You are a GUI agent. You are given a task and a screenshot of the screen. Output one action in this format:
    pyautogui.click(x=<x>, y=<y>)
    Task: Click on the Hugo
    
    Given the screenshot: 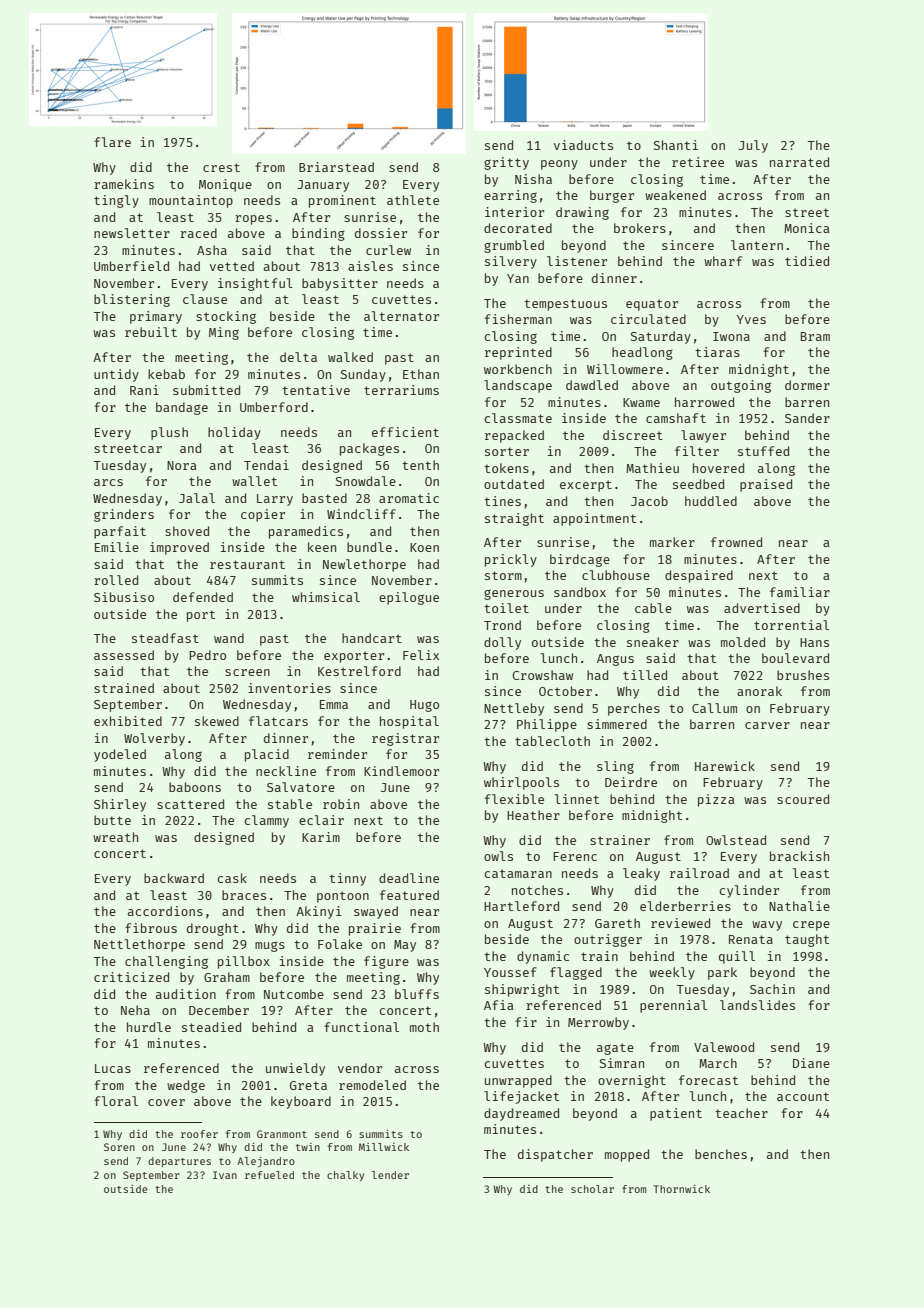 What is the action you would take?
    pyautogui.click(x=424, y=706)
